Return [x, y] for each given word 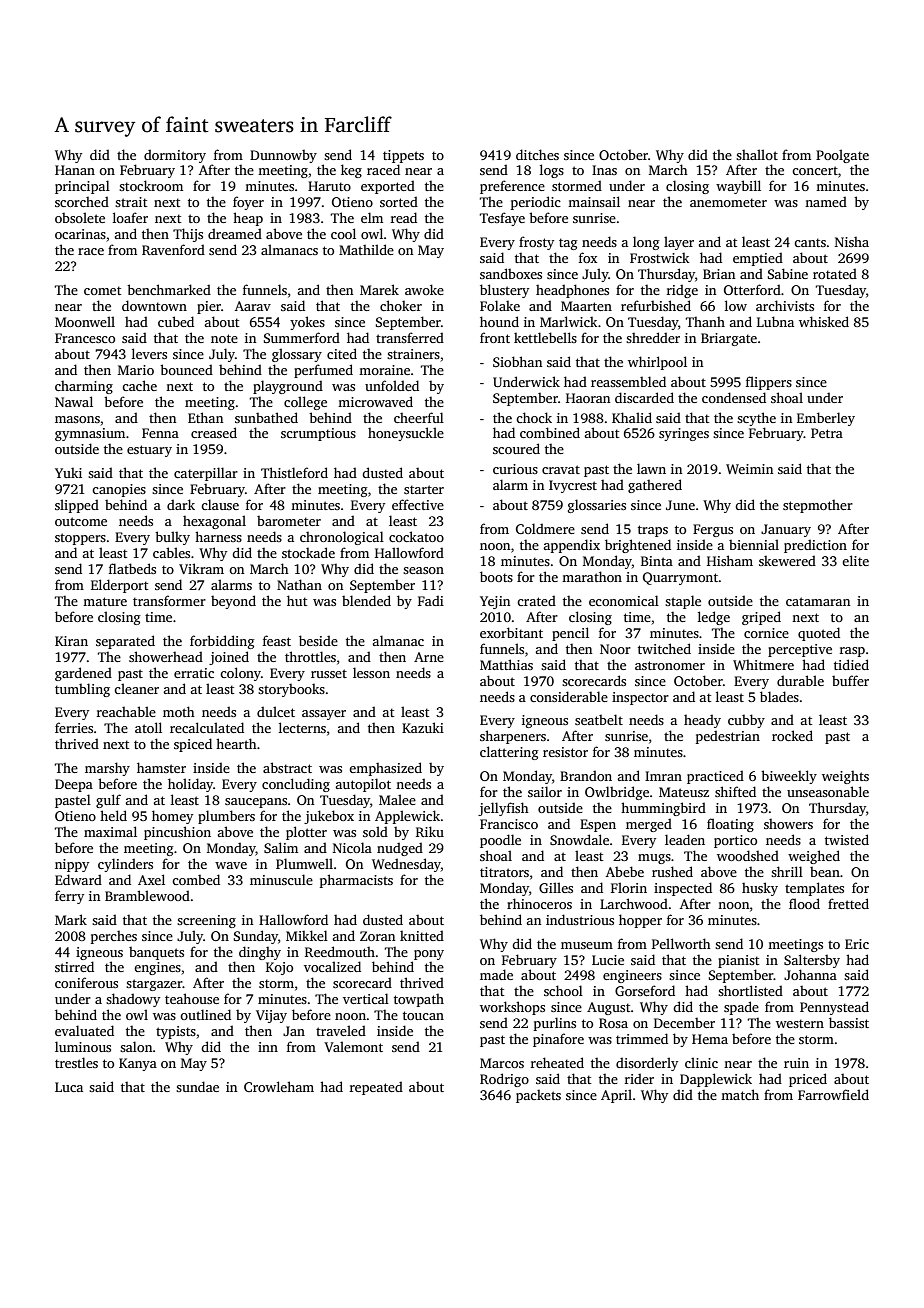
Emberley [826, 419]
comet [102, 290]
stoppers [80, 539]
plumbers [226, 817]
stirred [74, 966]
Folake [500, 305]
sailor [545, 791]
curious [515, 469]
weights [845, 777]
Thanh [705, 322]
